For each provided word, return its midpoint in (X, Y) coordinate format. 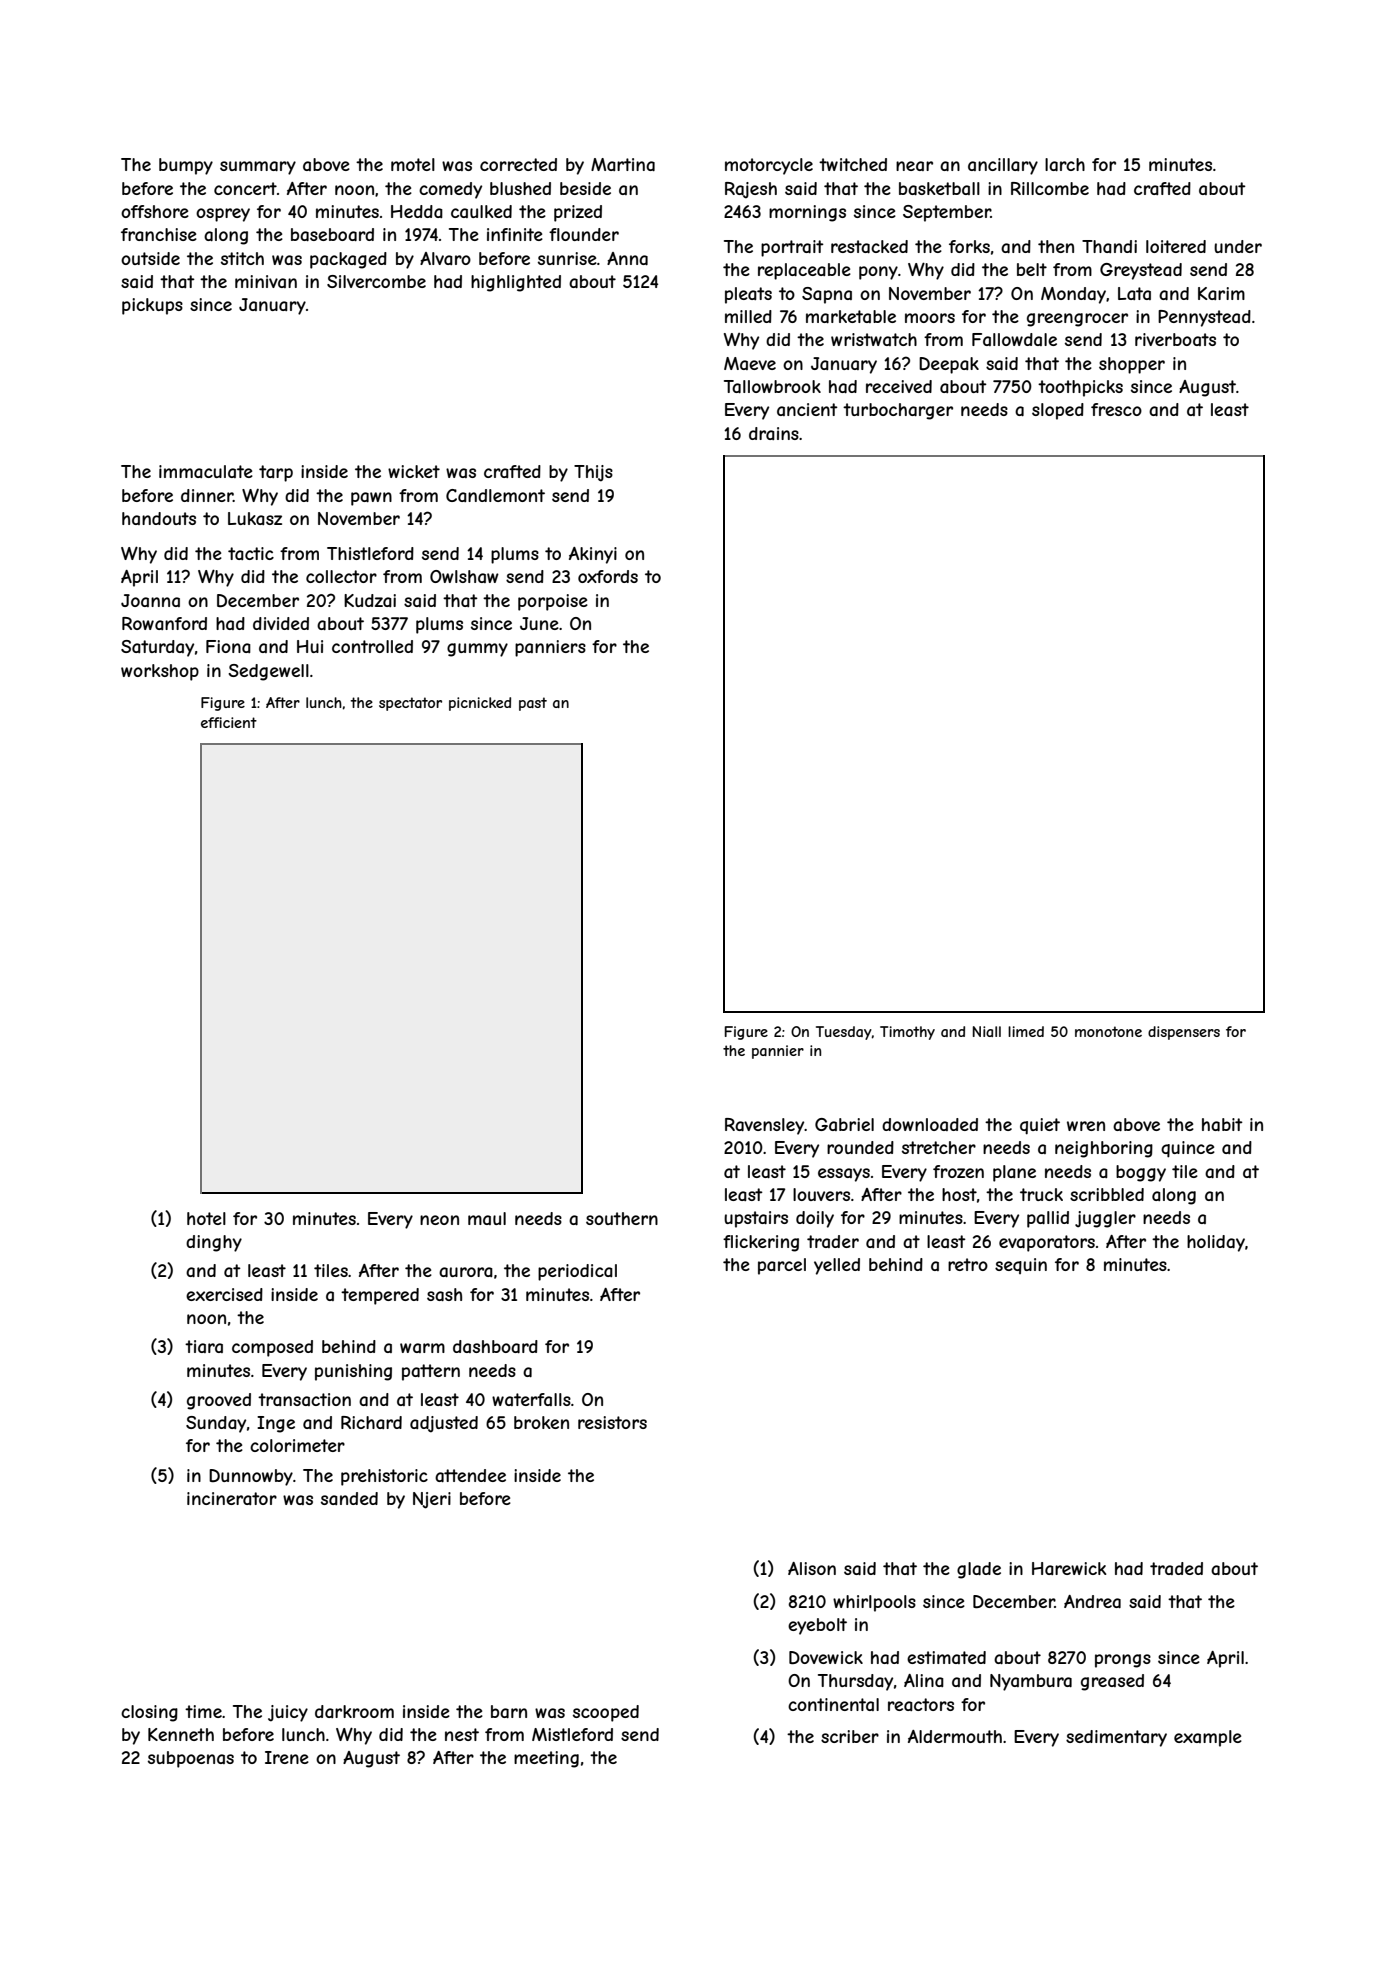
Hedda (417, 211)
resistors (612, 1422)
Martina (623, 164)
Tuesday (844, 1033)
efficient (229, 722)
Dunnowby (251, 1477)
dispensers (1184, 1033)
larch (1065, 164)
